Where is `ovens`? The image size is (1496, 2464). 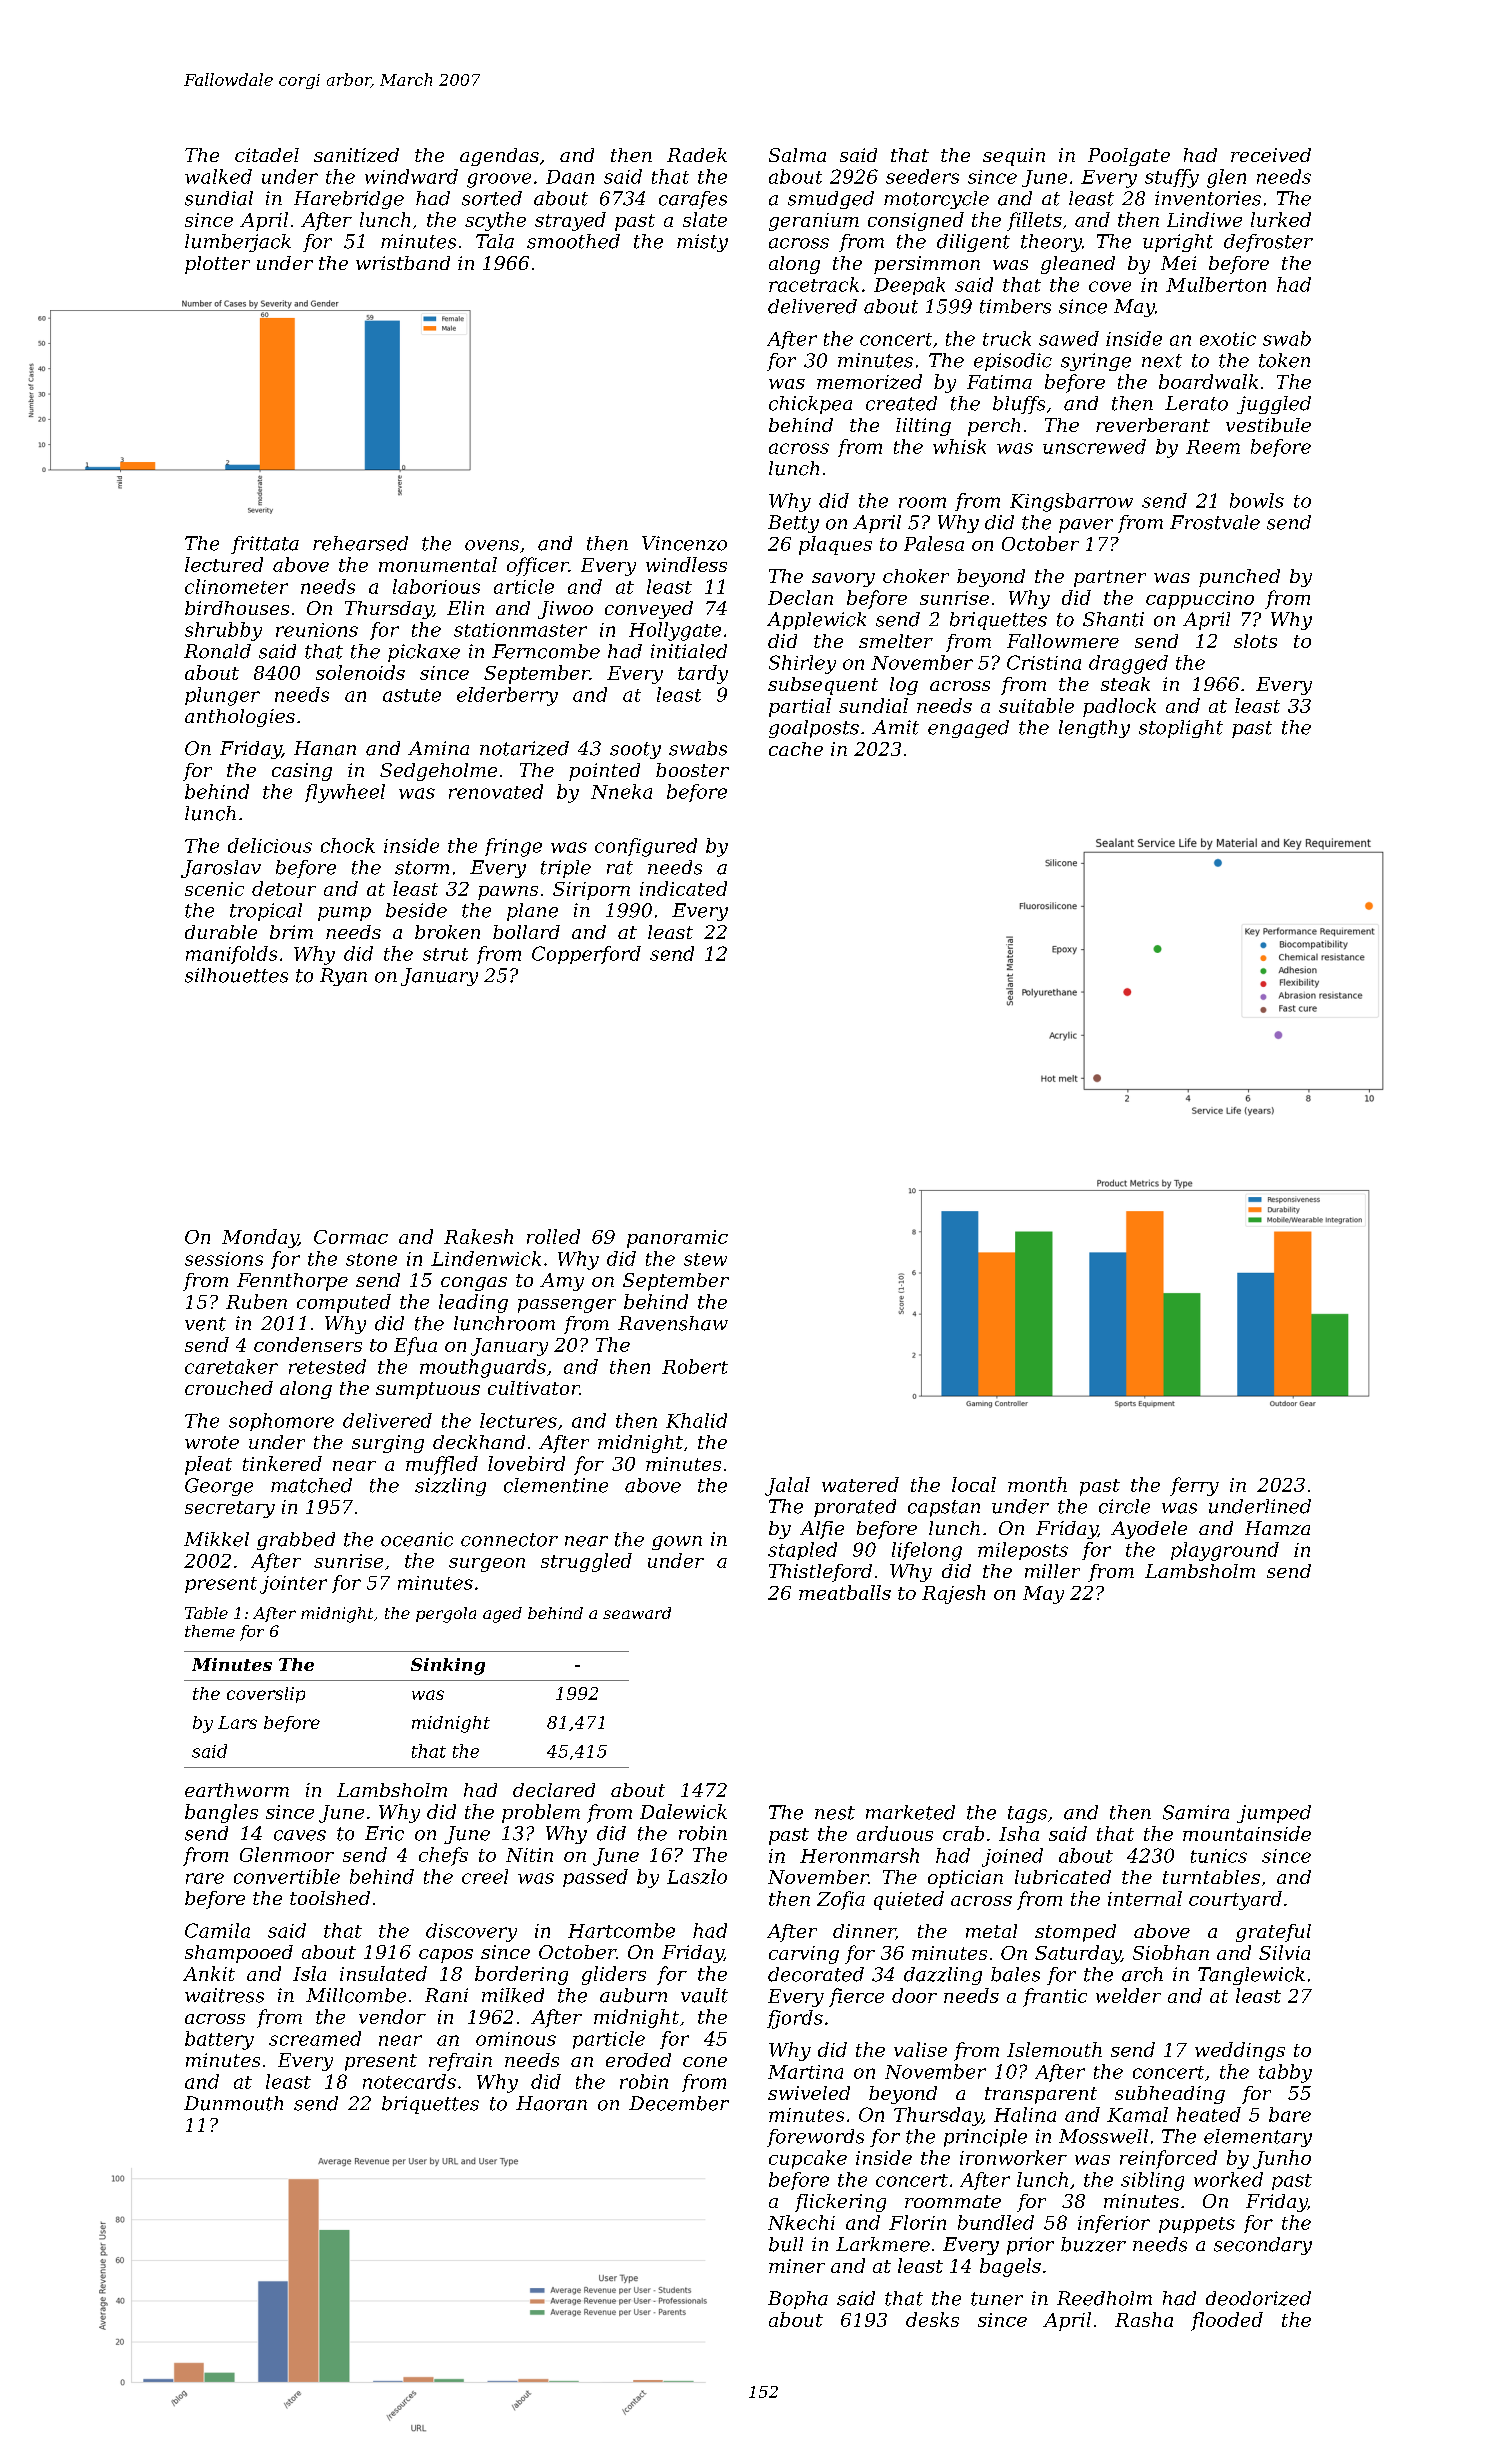
ovens is located at coordinates (492, 545).
